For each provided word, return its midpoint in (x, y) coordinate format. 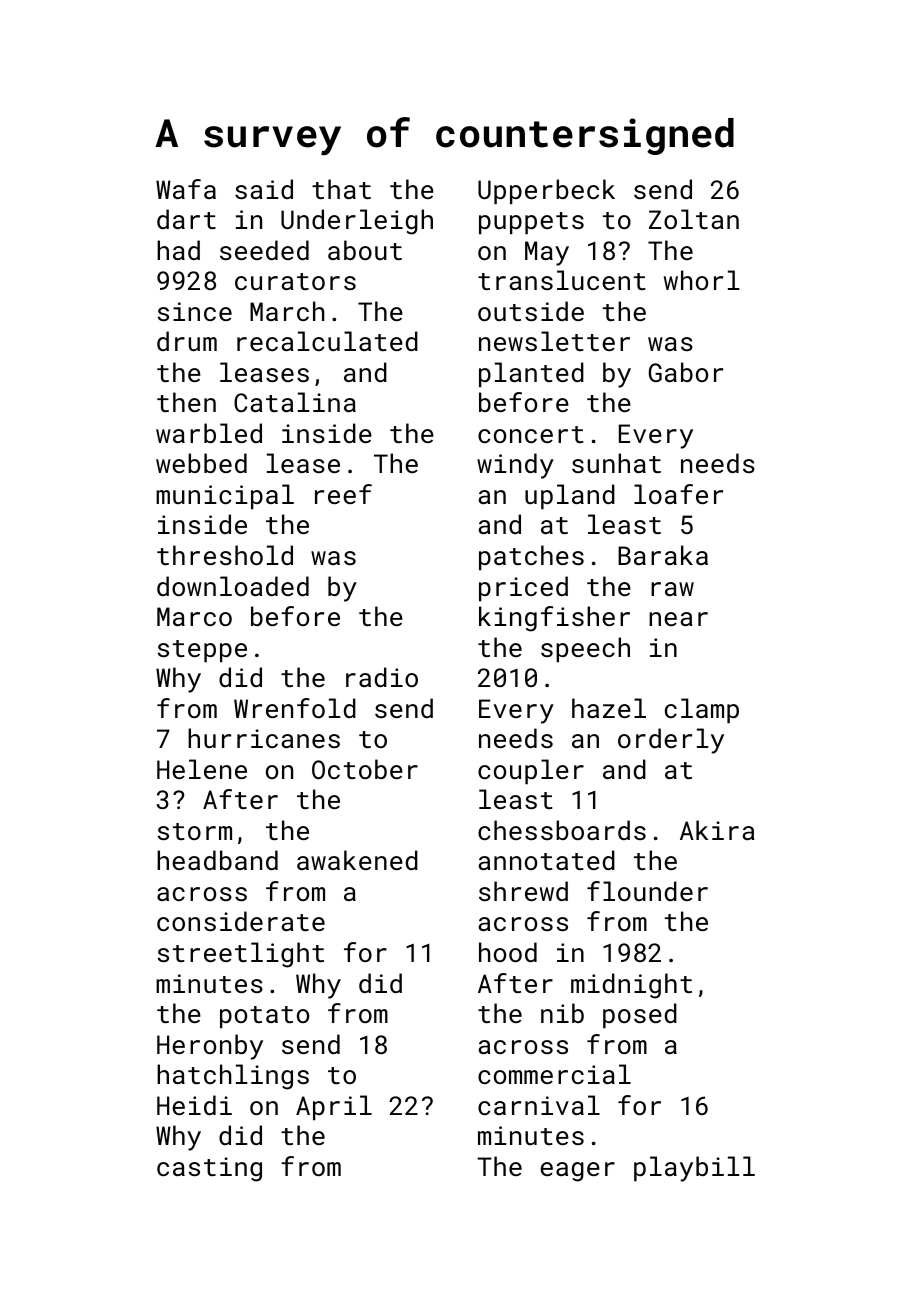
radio (382, 677)
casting (209, 1169)
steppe (202, 651)
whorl (702, 280)
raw (672, 589)
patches (531, 557)
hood (508, 952)
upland (570, 496)
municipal (225, 496)
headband (217, 860)
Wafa (186, 189)
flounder (647, 891)
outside (531, 311)
